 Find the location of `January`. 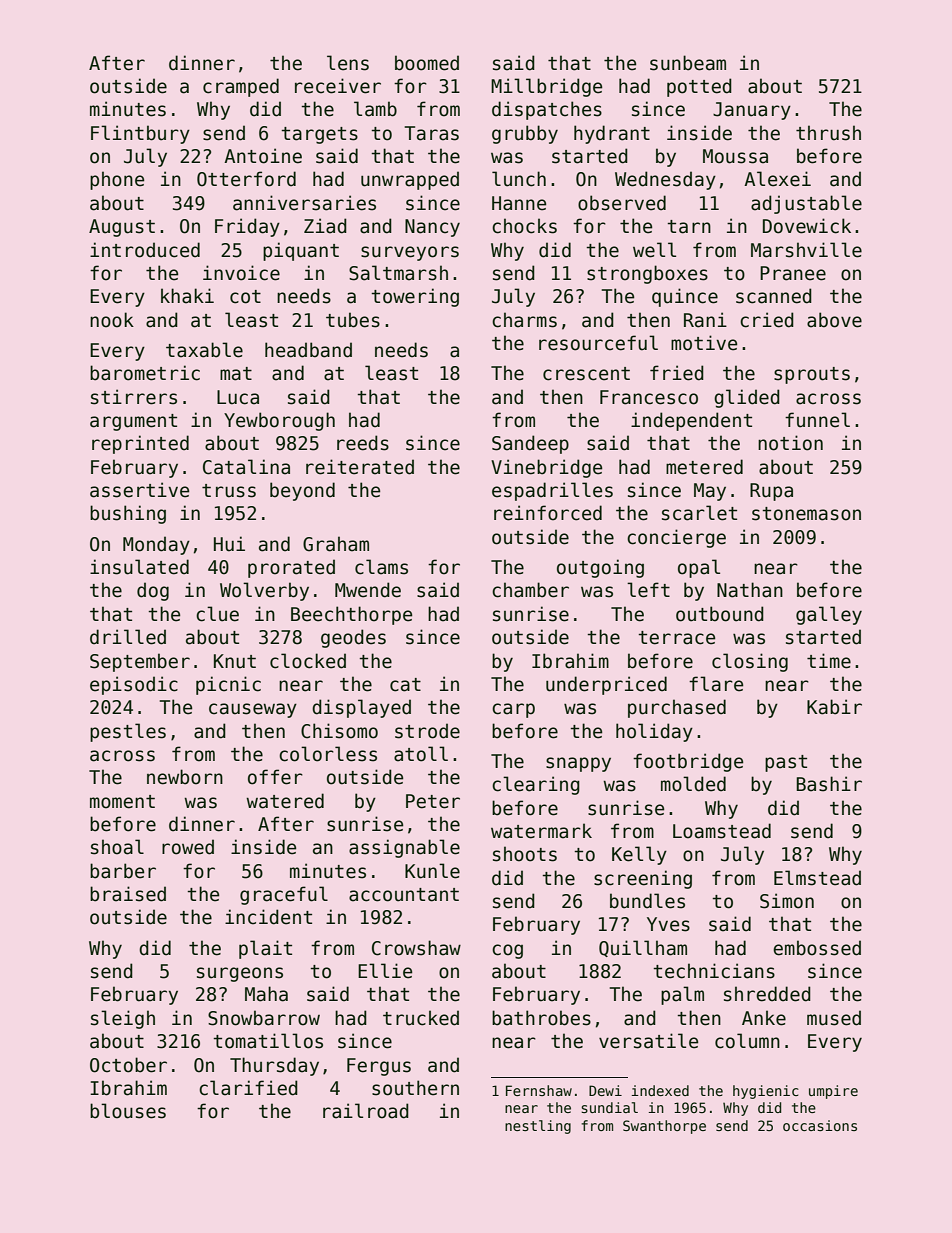

January is located at coordinates (752, 111).
